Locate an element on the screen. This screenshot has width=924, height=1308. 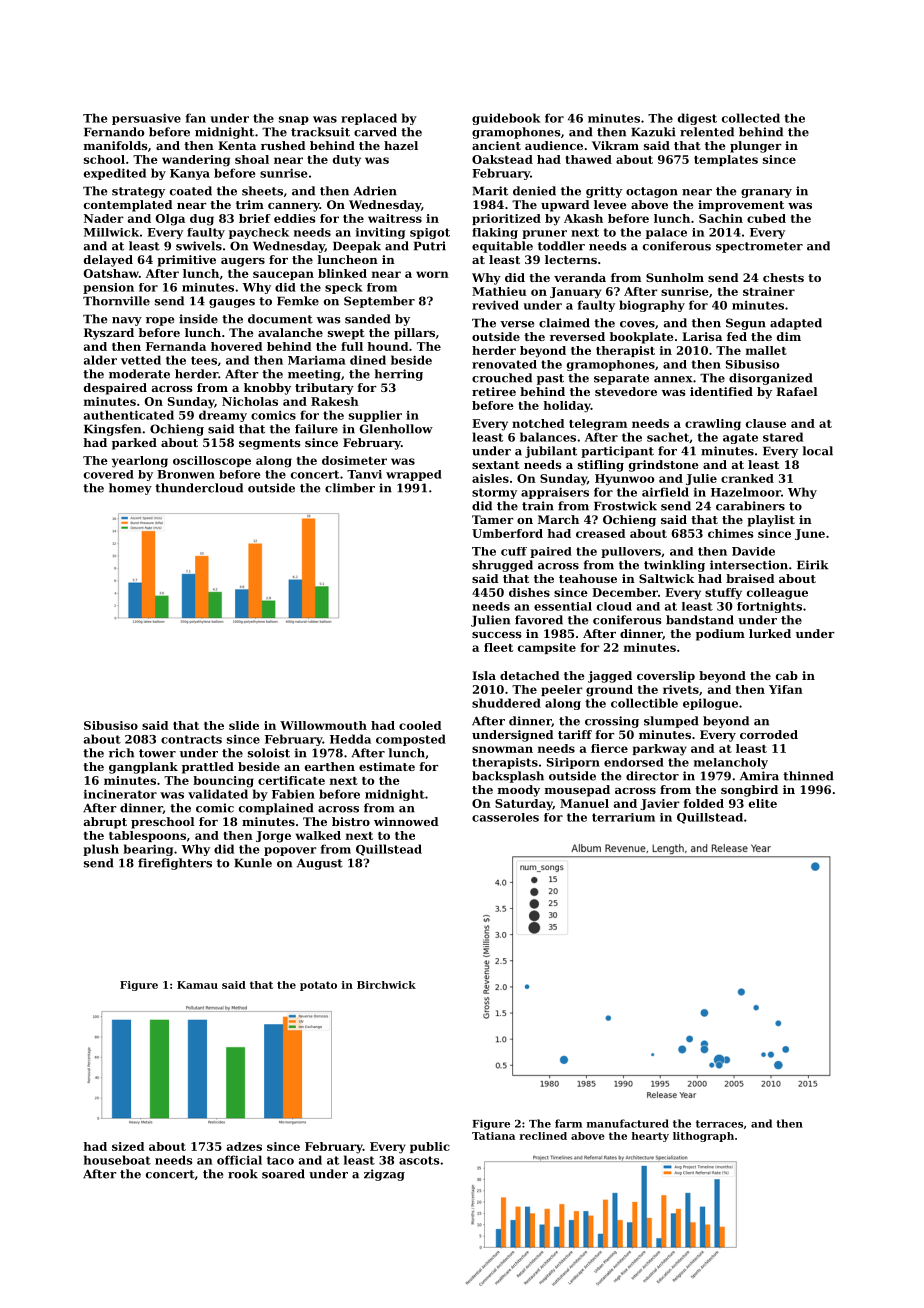
soared is located at coordinates (283, 1174).
